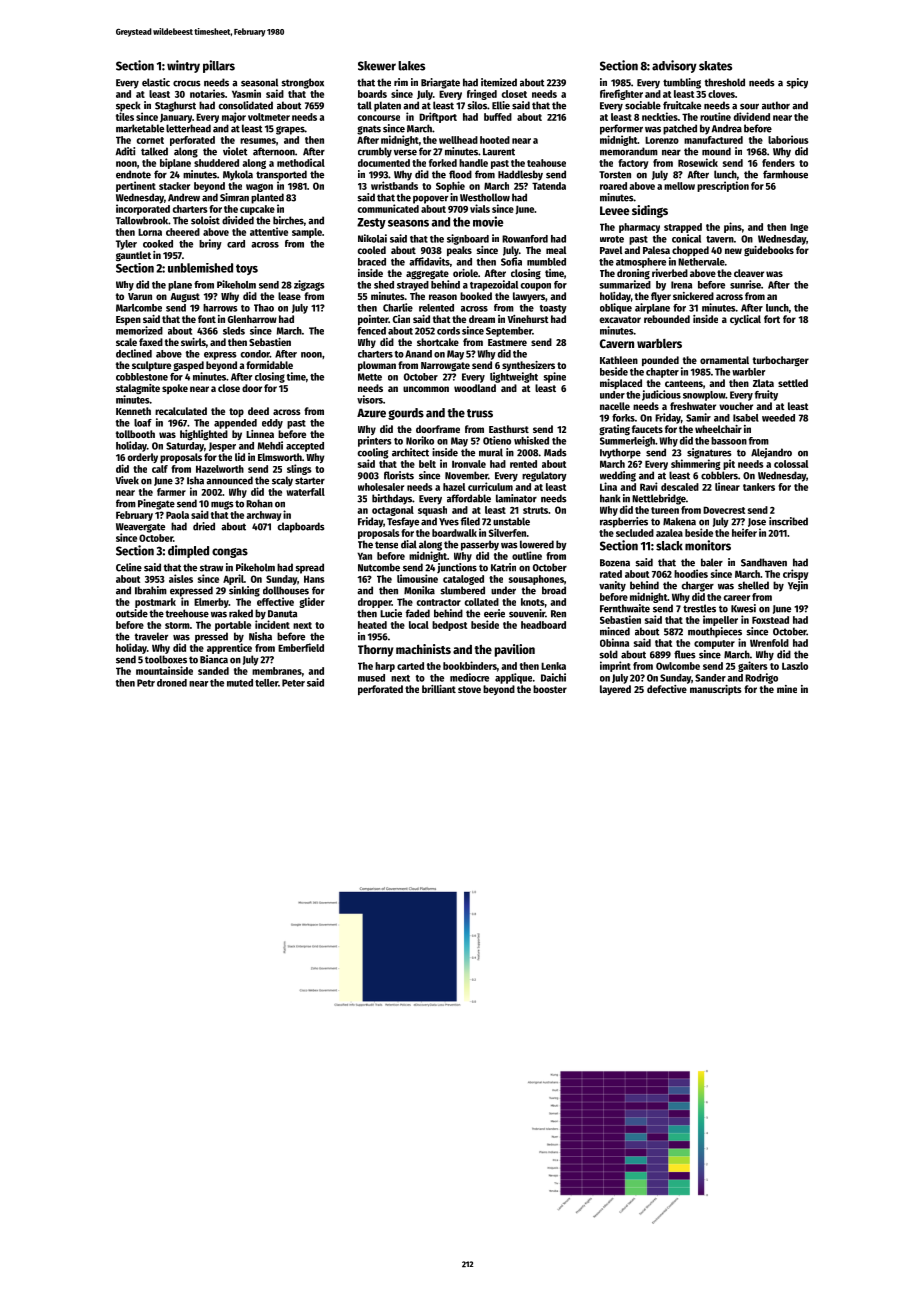  Describe the element at coordinates (715, 66) in the page. I see `skates` at that location.
